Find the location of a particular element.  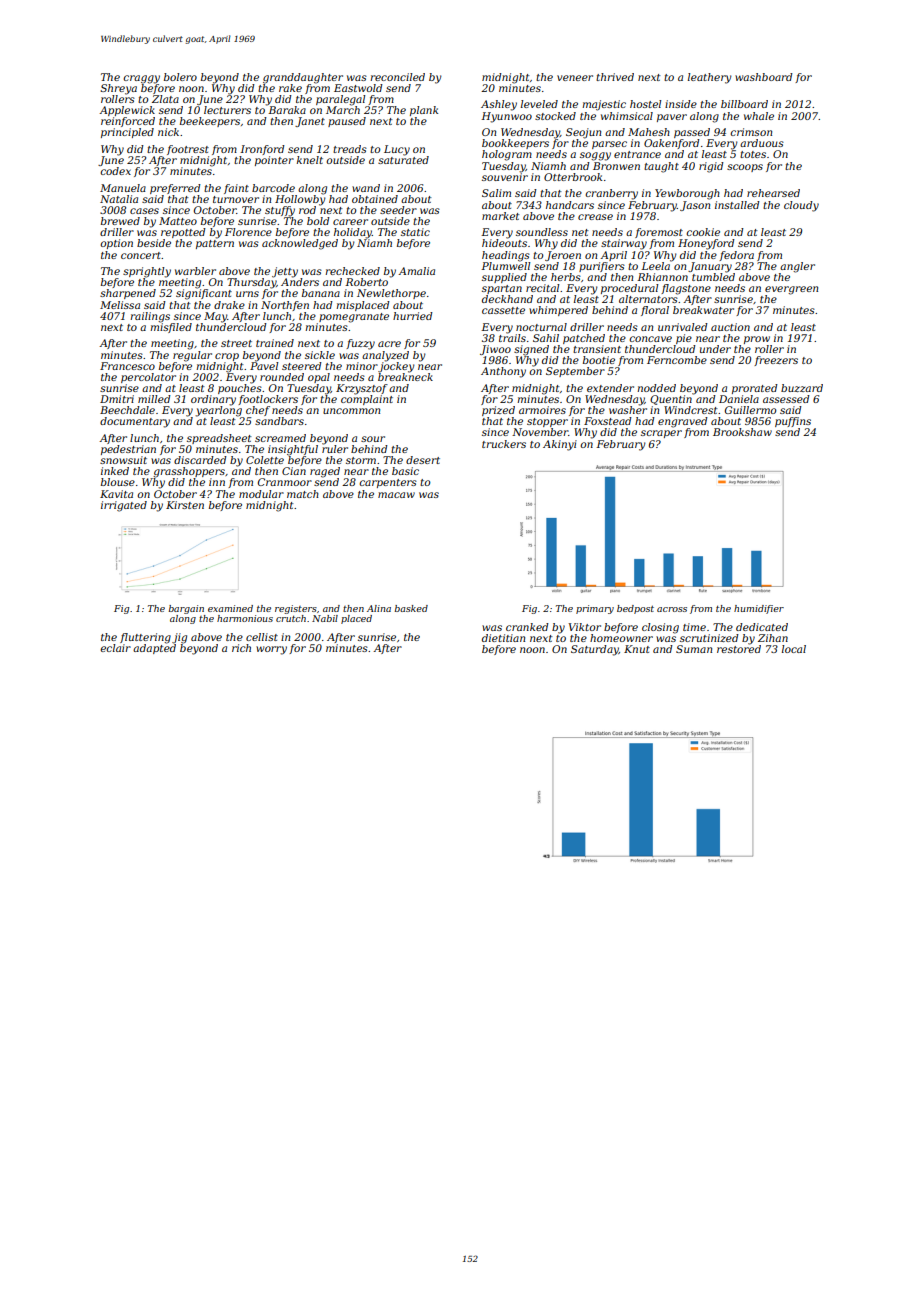

scrutinized is located at coordinates (709, 638).
